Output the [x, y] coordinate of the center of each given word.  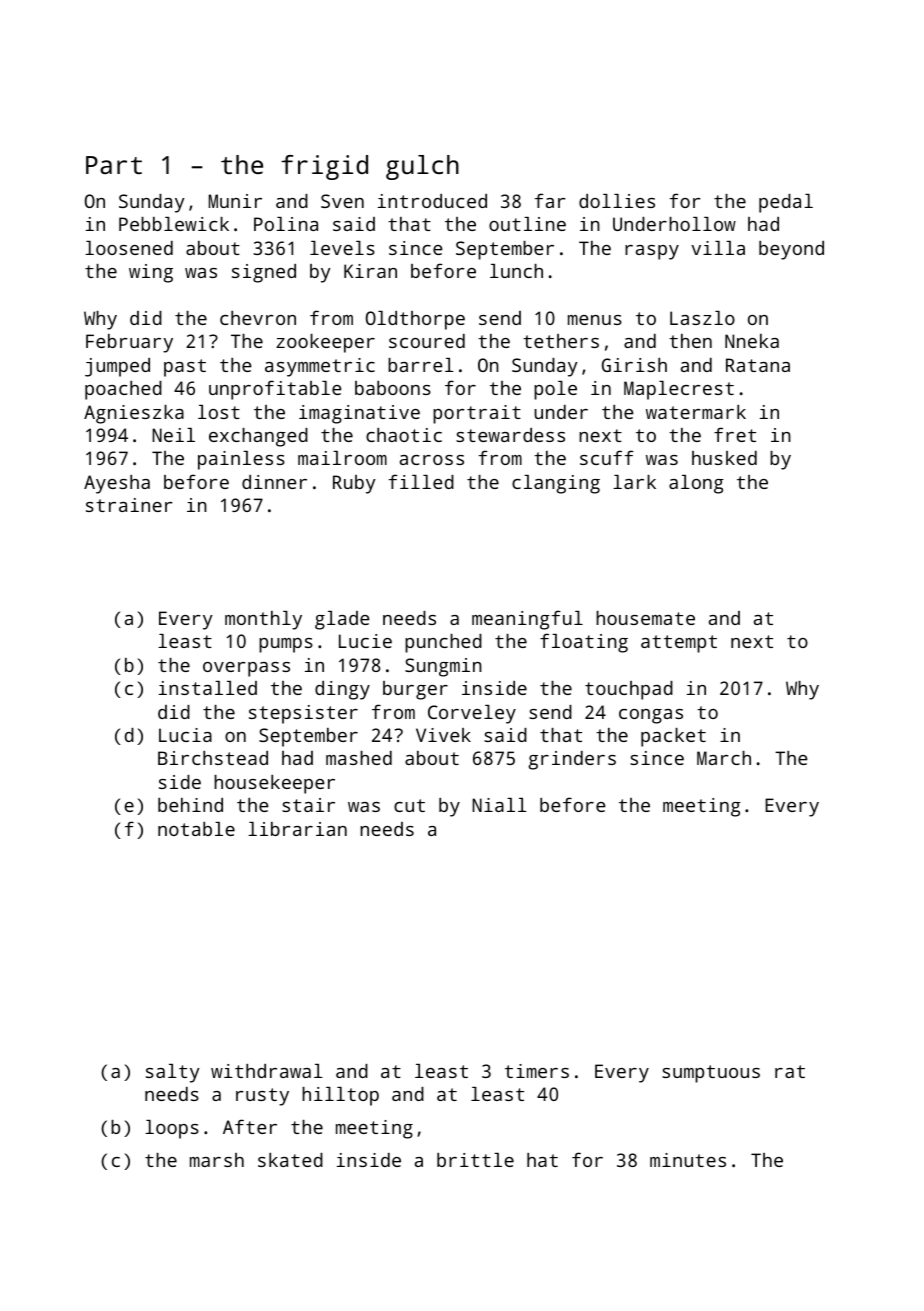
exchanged [258, 437]
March [724, 758]
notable [196, 829]
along [696, 484]
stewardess [510, 435]
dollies [617, 201]
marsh [217, 1160]
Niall [499, 805]
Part [114, 165]
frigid [324, 167]
